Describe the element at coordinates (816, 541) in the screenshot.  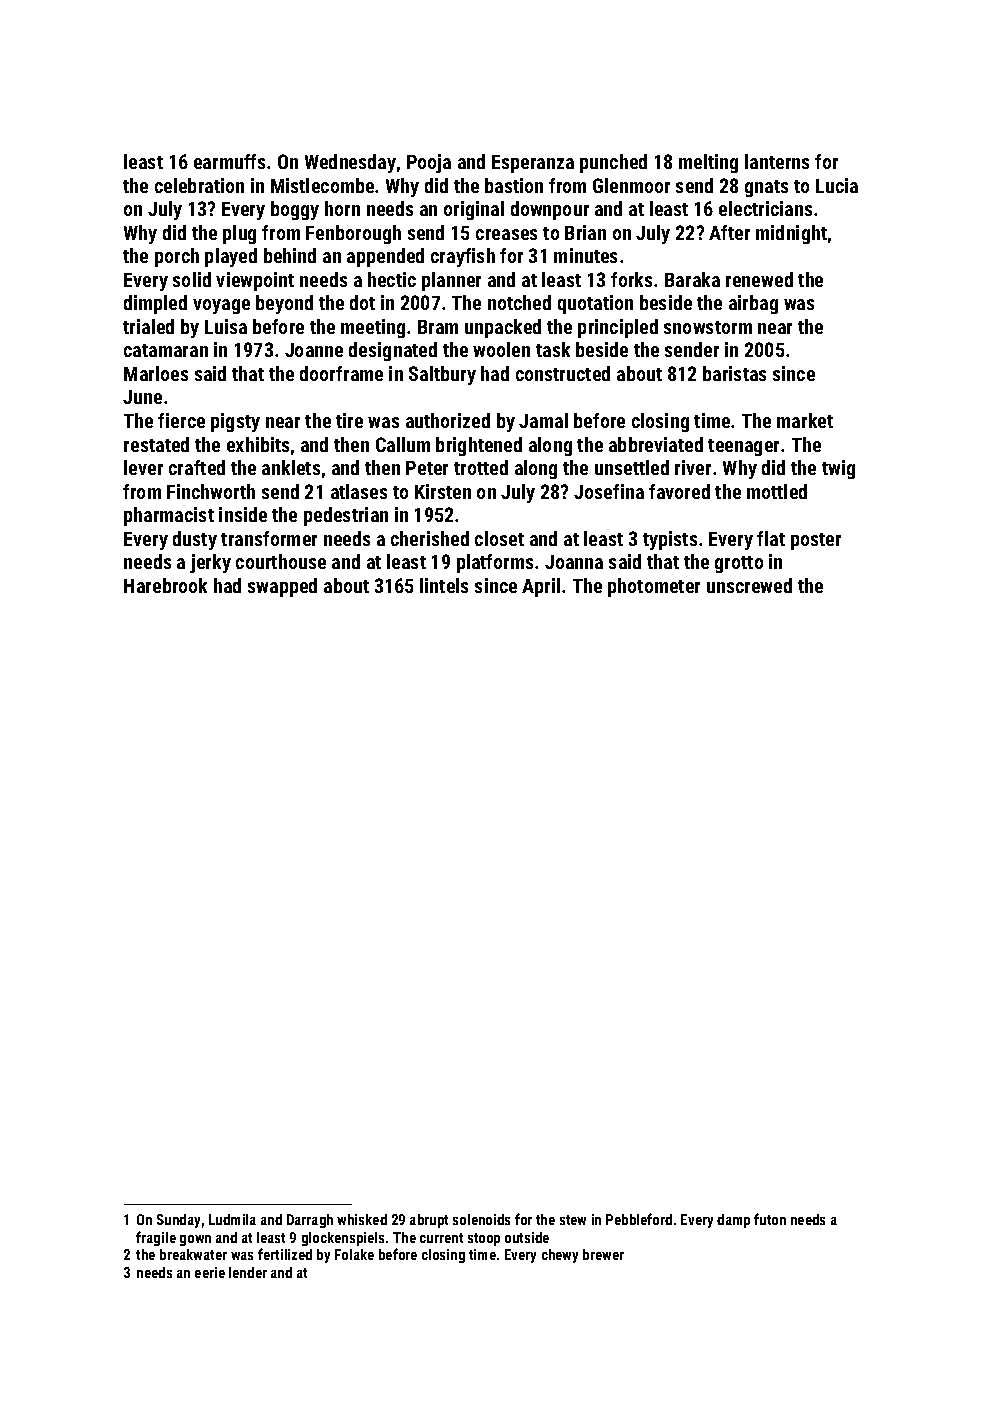
I see `poster` at that location.
